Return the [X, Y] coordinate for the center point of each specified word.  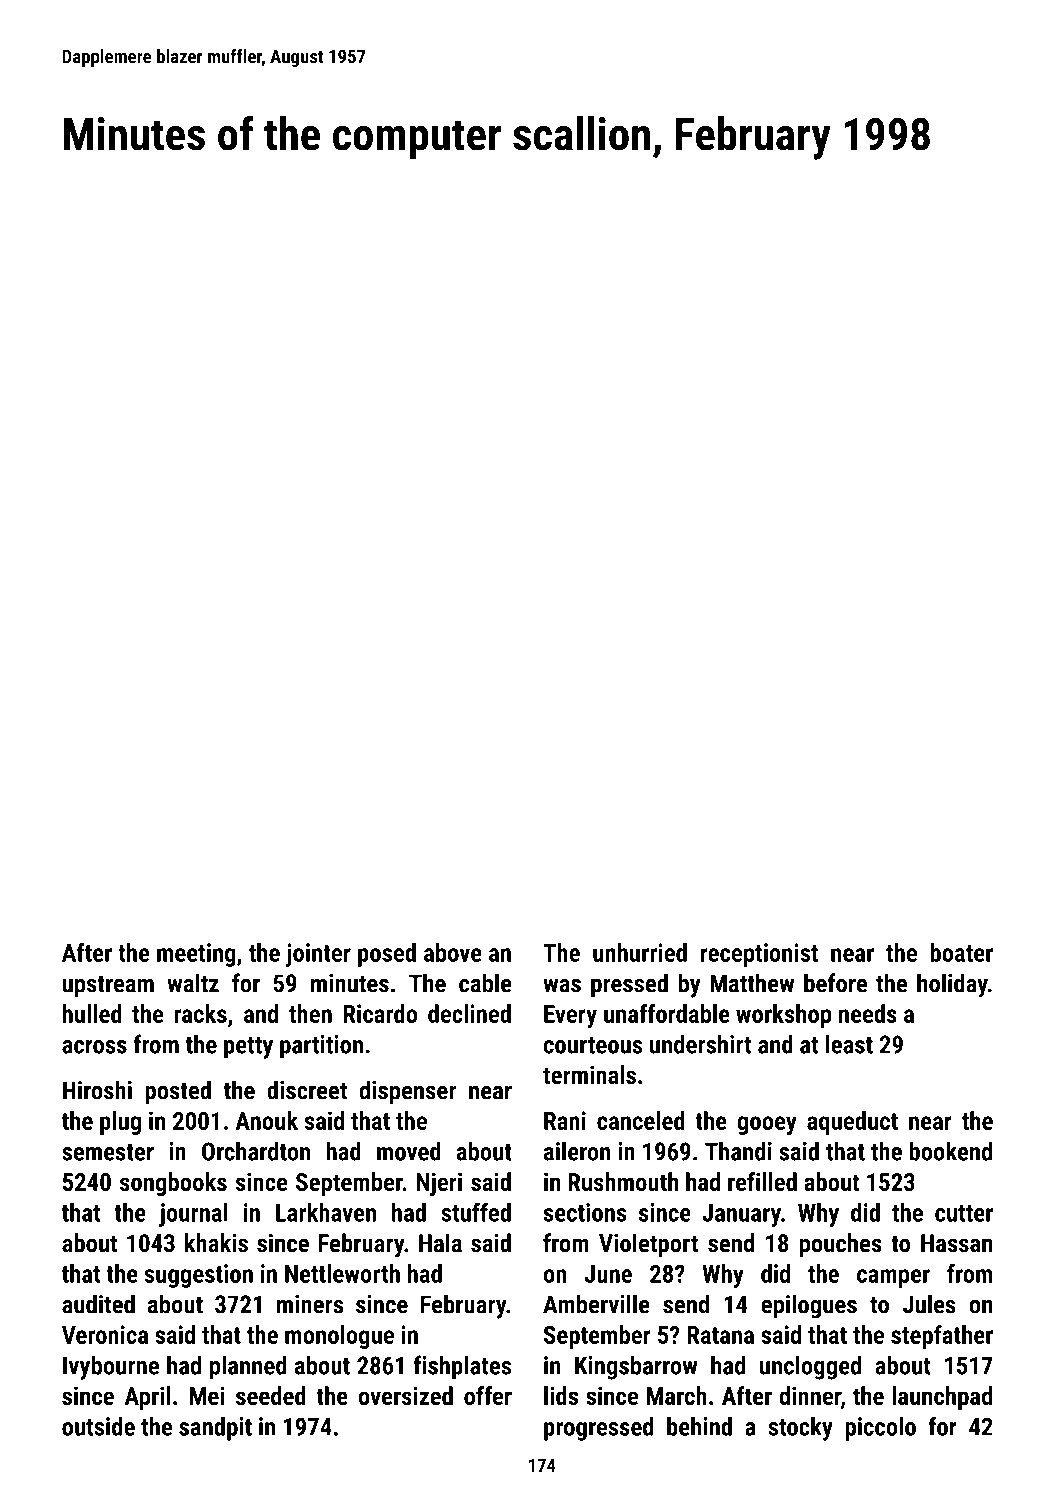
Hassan [956, 1243]
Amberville [596, 1304]
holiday [952, 985]
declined [469, 1013]
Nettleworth [342, 1273]
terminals [589, 1074]
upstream [108, 987]
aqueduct [852, 1123]
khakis [216, 1243]
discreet [307, 1090]
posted [178, 1092]
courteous [593, 1045]
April [148, 1398]
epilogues [809, 1306]
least [849, 1044]
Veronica [105, 1334]
